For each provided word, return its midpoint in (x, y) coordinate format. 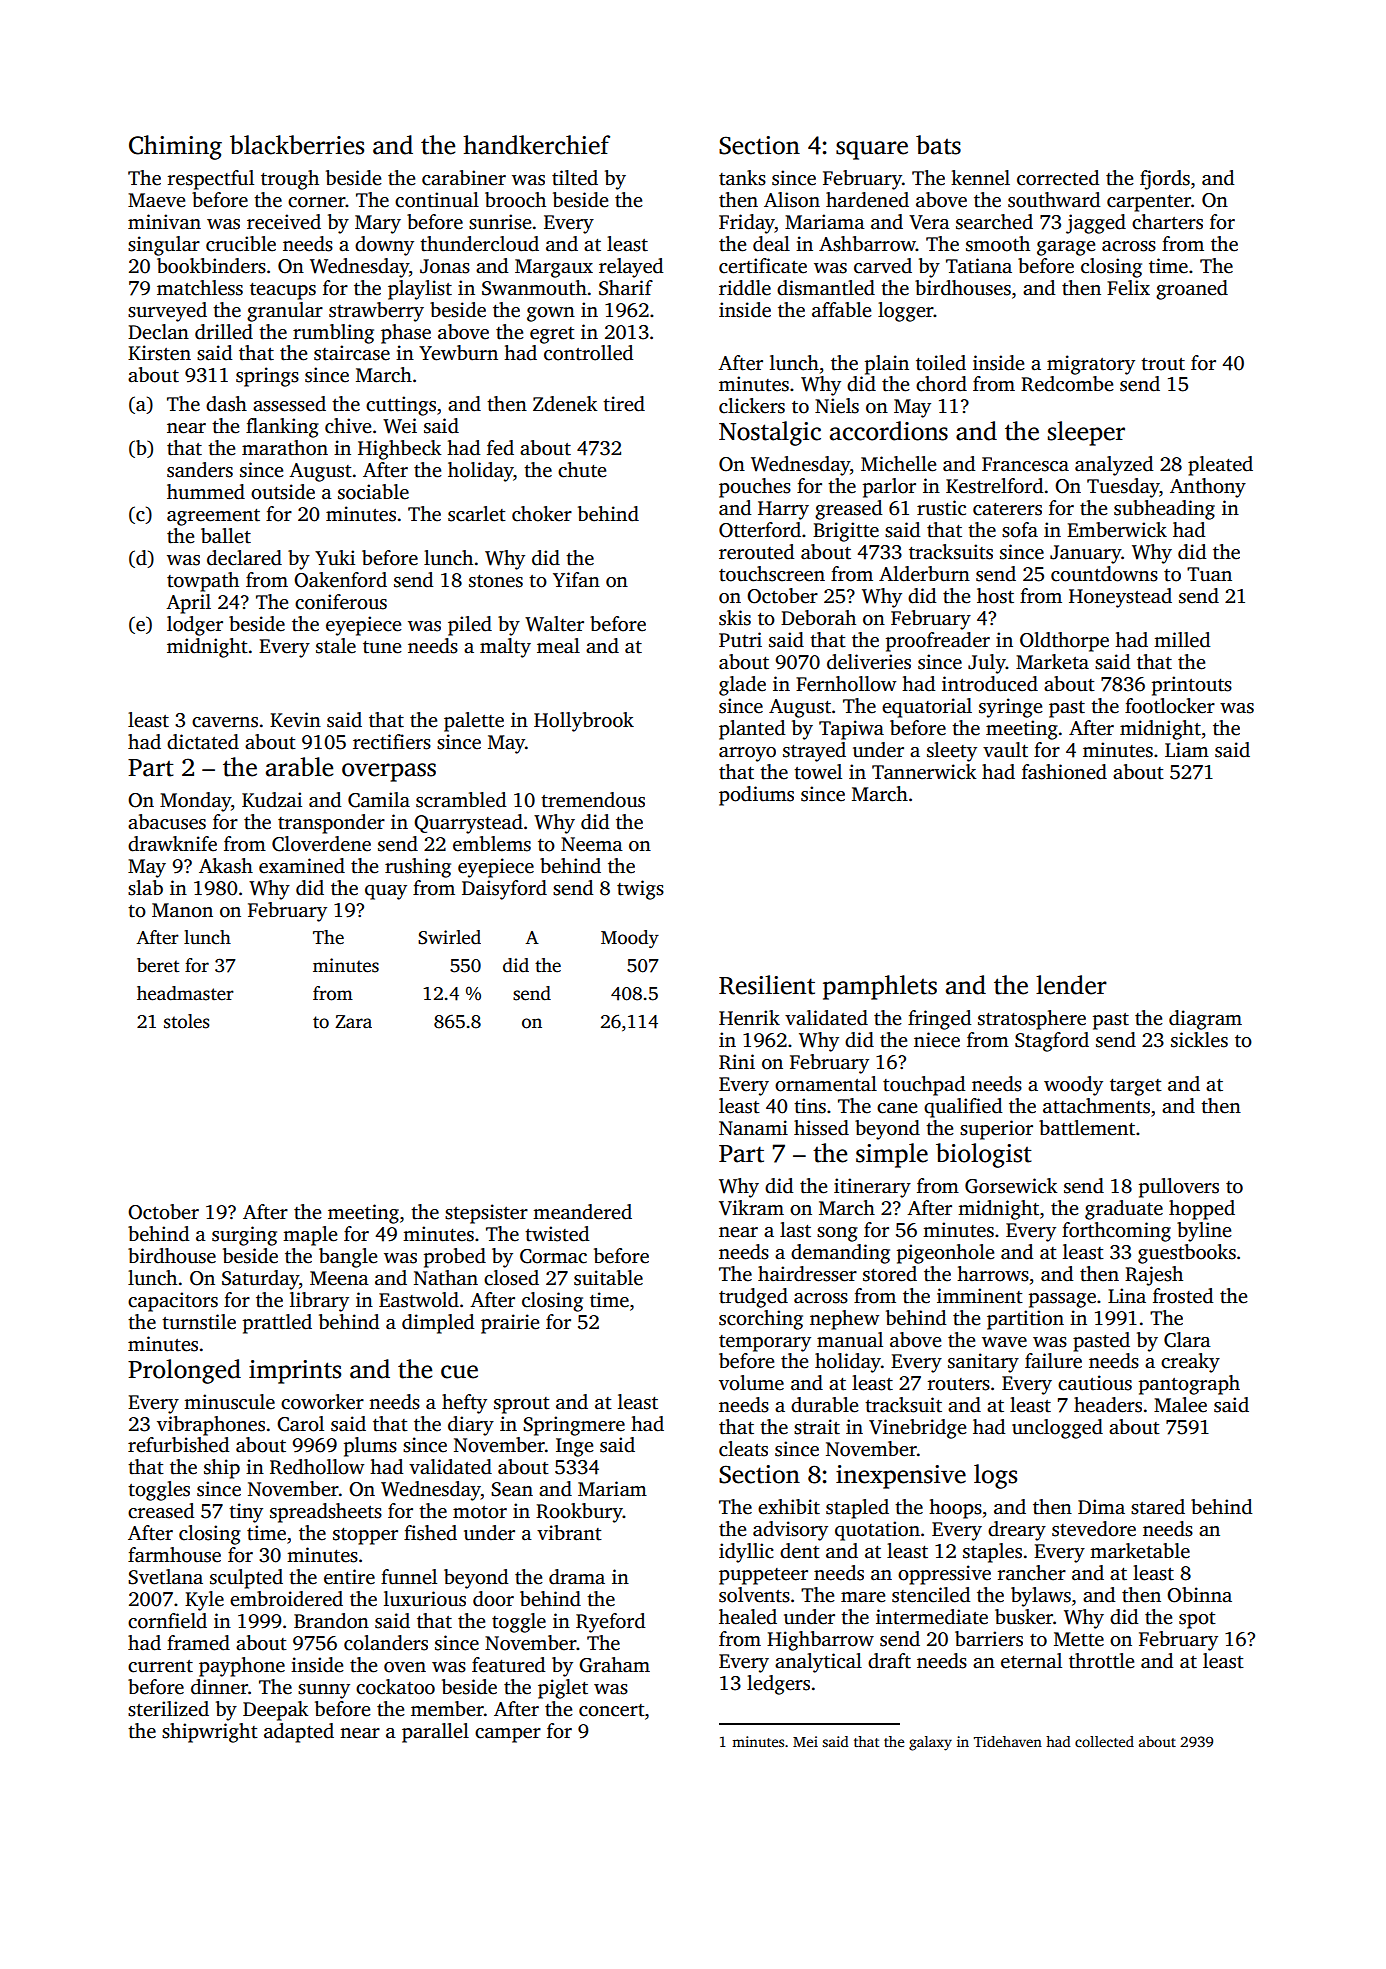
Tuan (1209, 574)
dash (226, 404)
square (872, 150)
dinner (219, 1687)
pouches (755, 488)
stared (1158, 1507)
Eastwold (419, 1300)
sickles (1199, 1040)
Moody (630, 939)
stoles (187, 1021)
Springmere (574, 1426)
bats (938, 145)
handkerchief (536, 145)
